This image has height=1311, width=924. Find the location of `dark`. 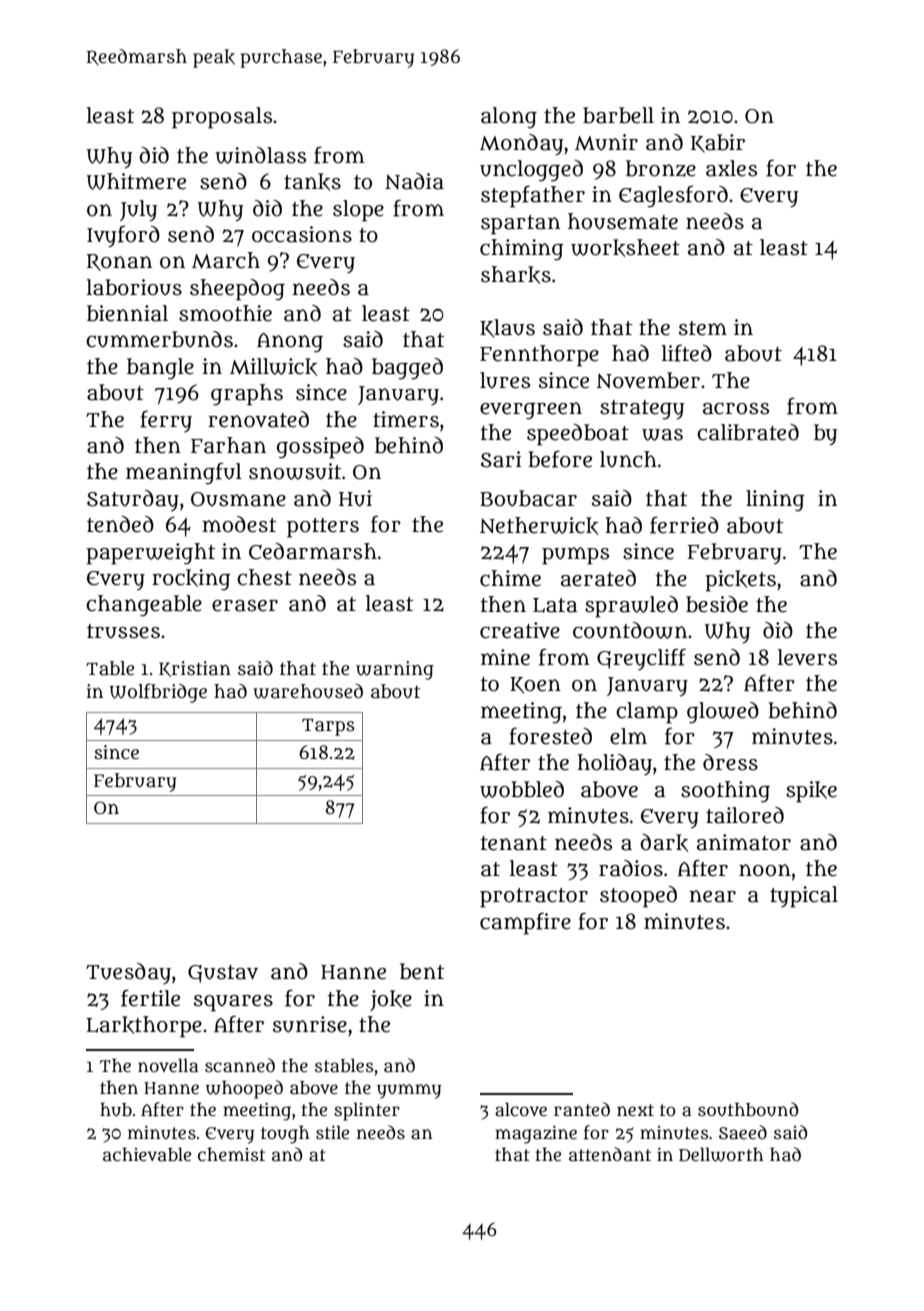

dark is located at coordinates (664, 843).
